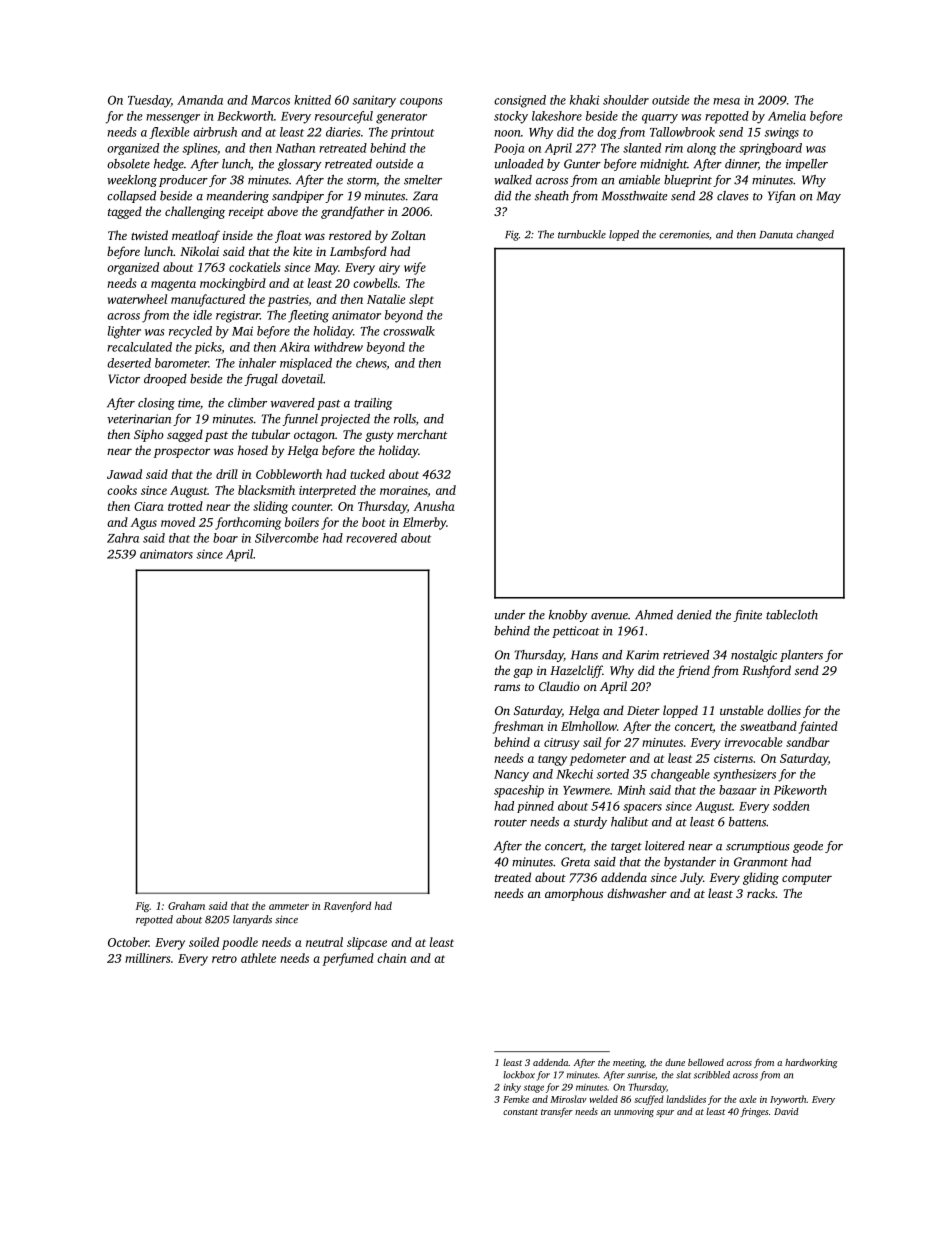 This document has height=1233, width=952. Describe the element at coordinates (123, 538) in the document. I see `Zahra` at that location.
